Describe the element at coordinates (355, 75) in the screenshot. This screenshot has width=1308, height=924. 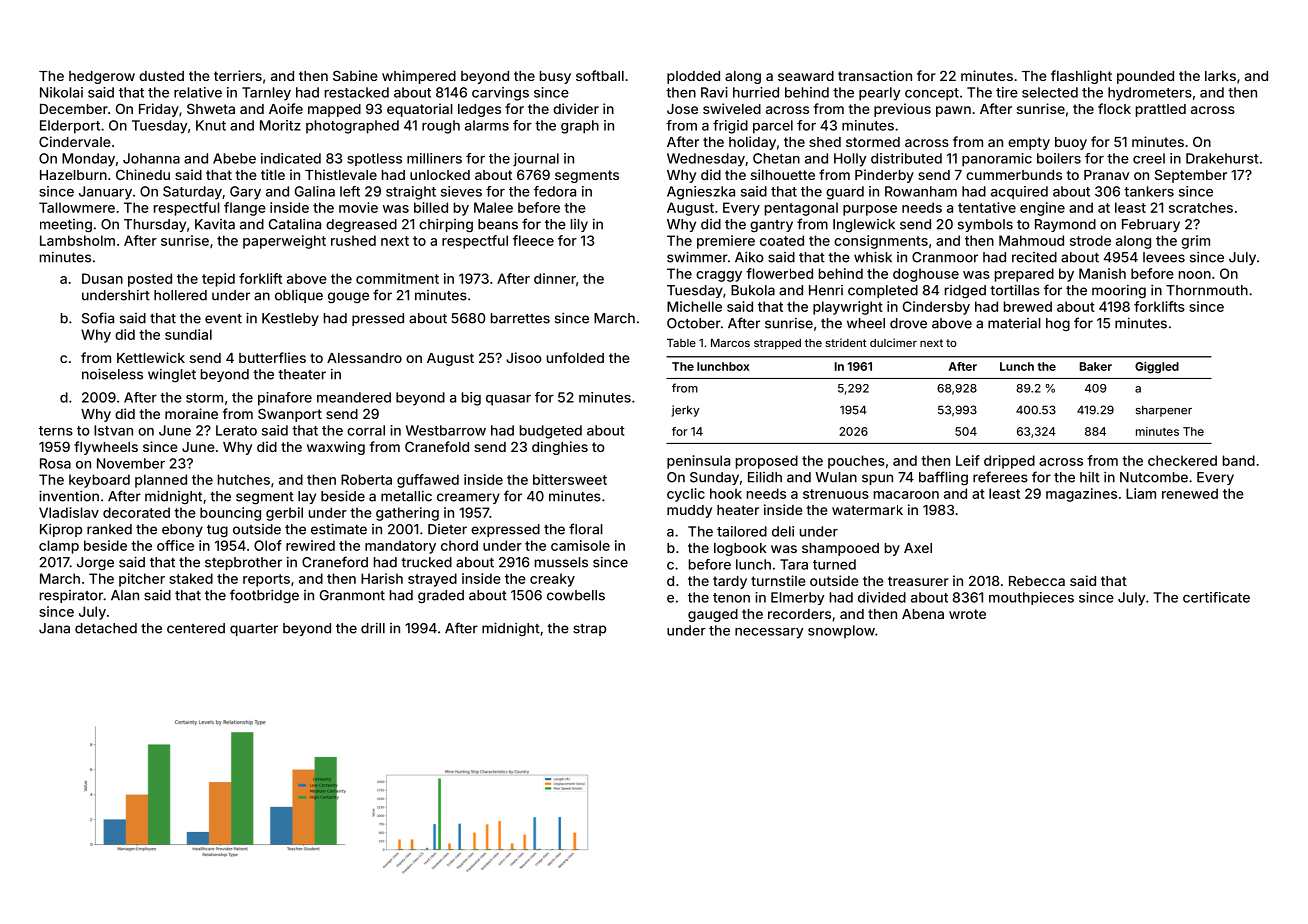
I see `Sabine` at that location.
